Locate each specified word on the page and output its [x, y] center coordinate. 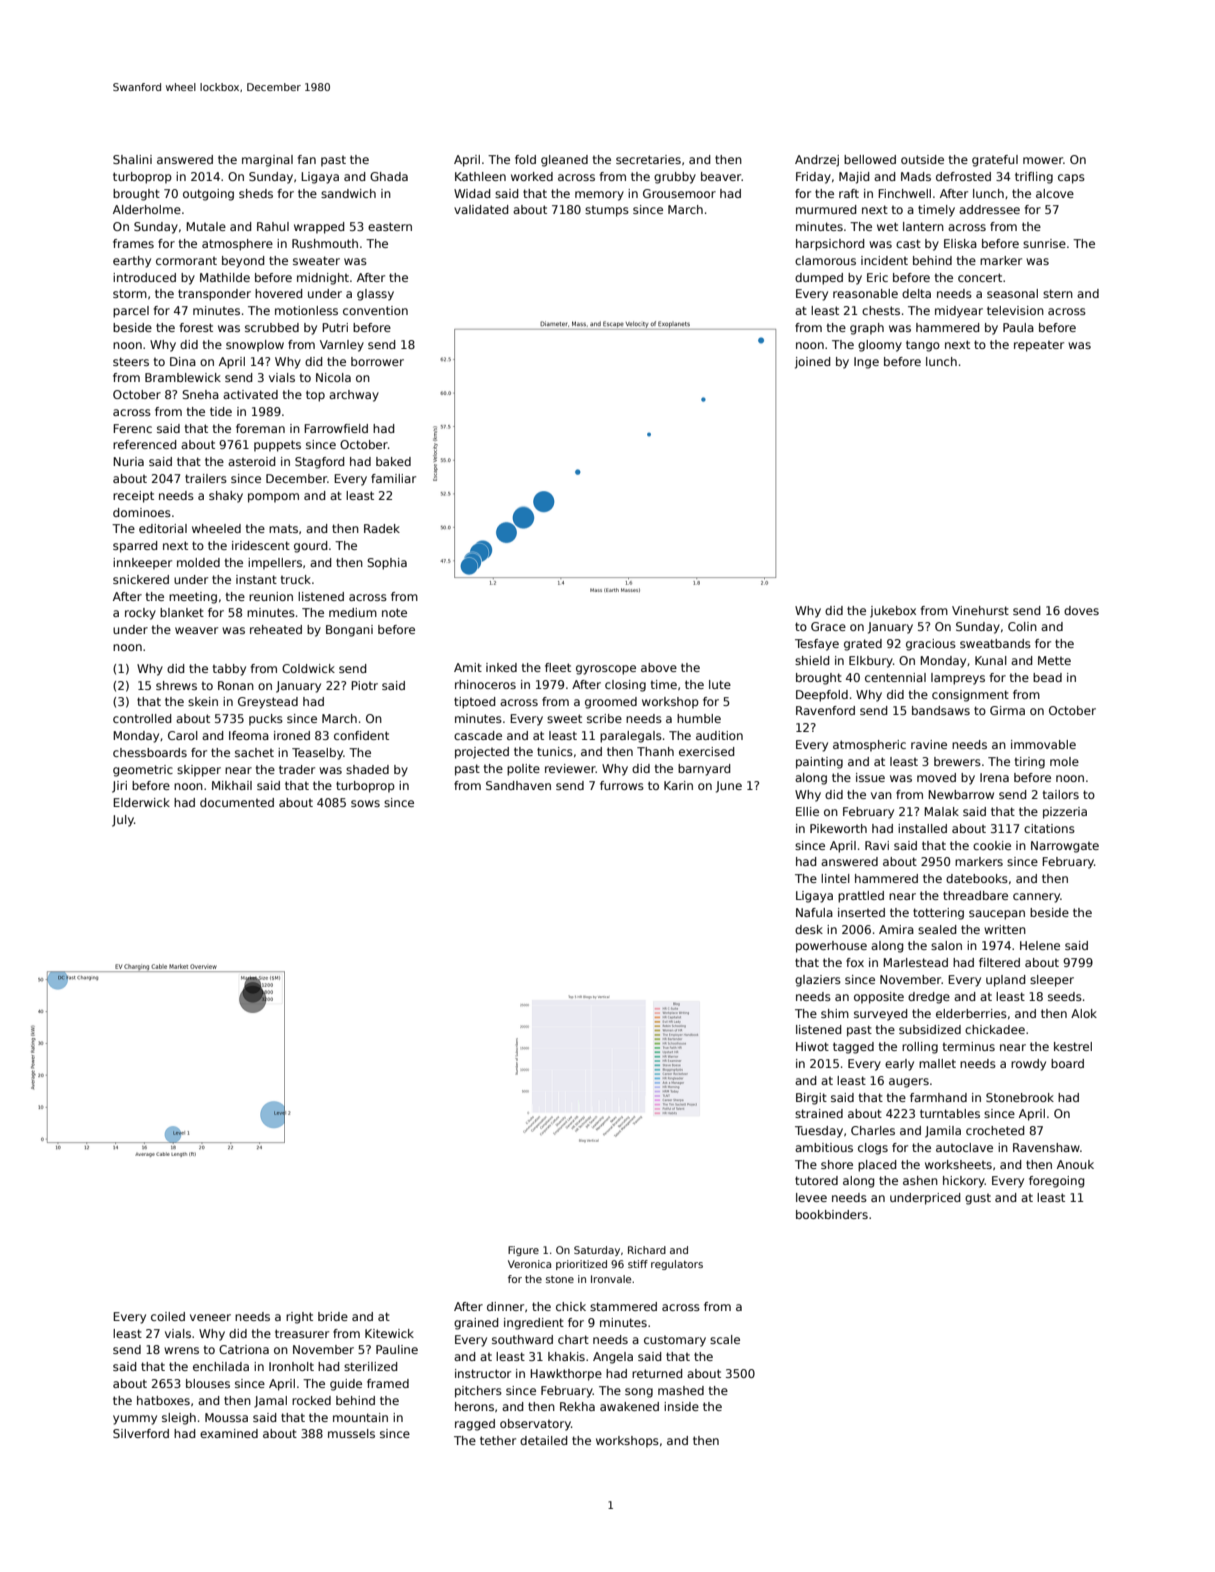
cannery [1036, 898]
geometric [143, 771]
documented [237, 802]
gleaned [564, 161]
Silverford [141, 1433]
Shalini [132, 159]
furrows [622, 785]
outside [922, 159]
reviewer [570, 768]
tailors [1061, 794]
